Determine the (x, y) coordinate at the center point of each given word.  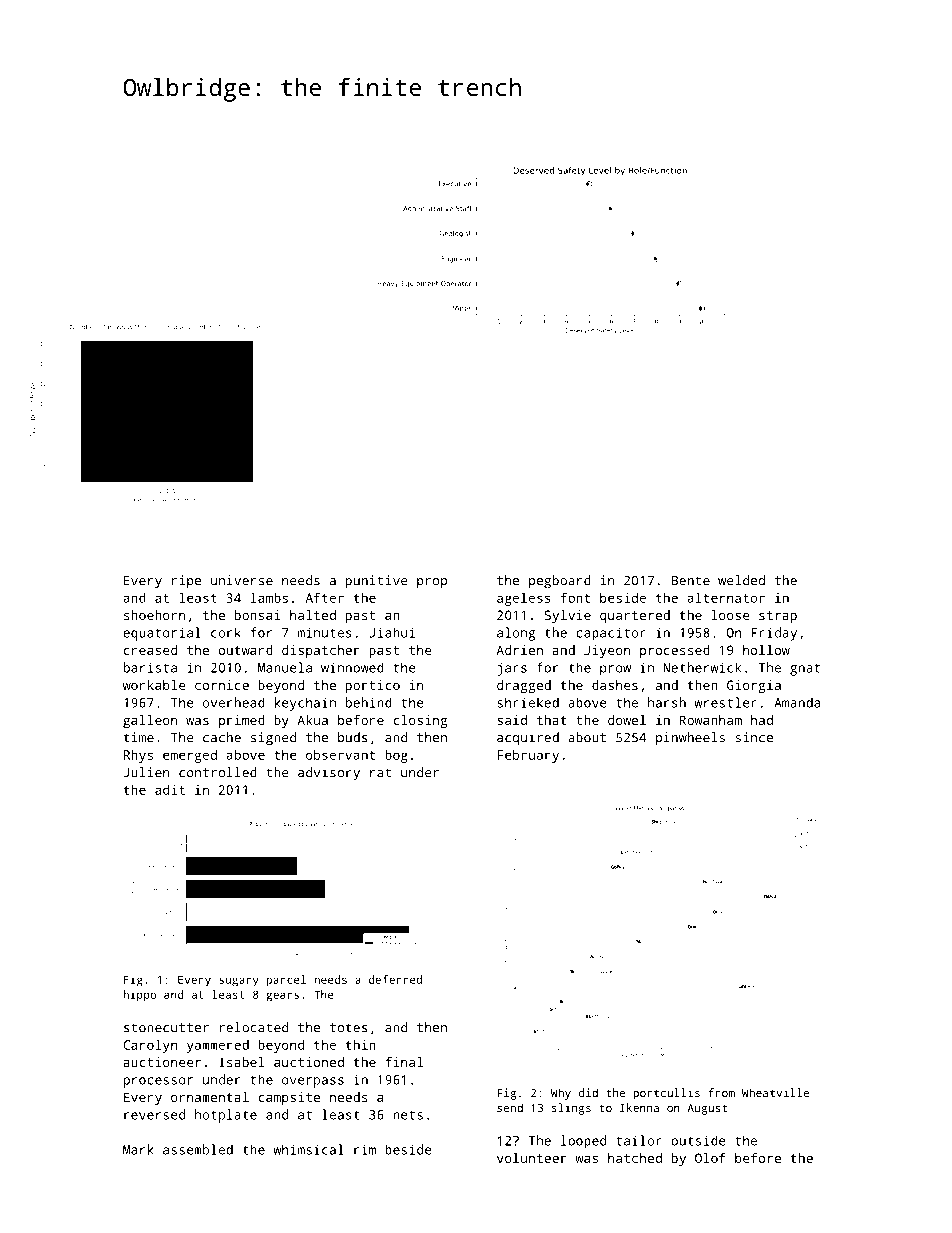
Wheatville (776, 1092)
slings (571, 1109)
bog (396, 756)
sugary (239, 982)
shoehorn (154, 615)
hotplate (226, 1116)
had (762, 720)
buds (353, 737)
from (722, 1092)
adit (170, 789)
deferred (395, 979)
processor (158, 1082)
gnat (805, 670)
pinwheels (690, 739)
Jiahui (392, 632)
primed (242, 721)
